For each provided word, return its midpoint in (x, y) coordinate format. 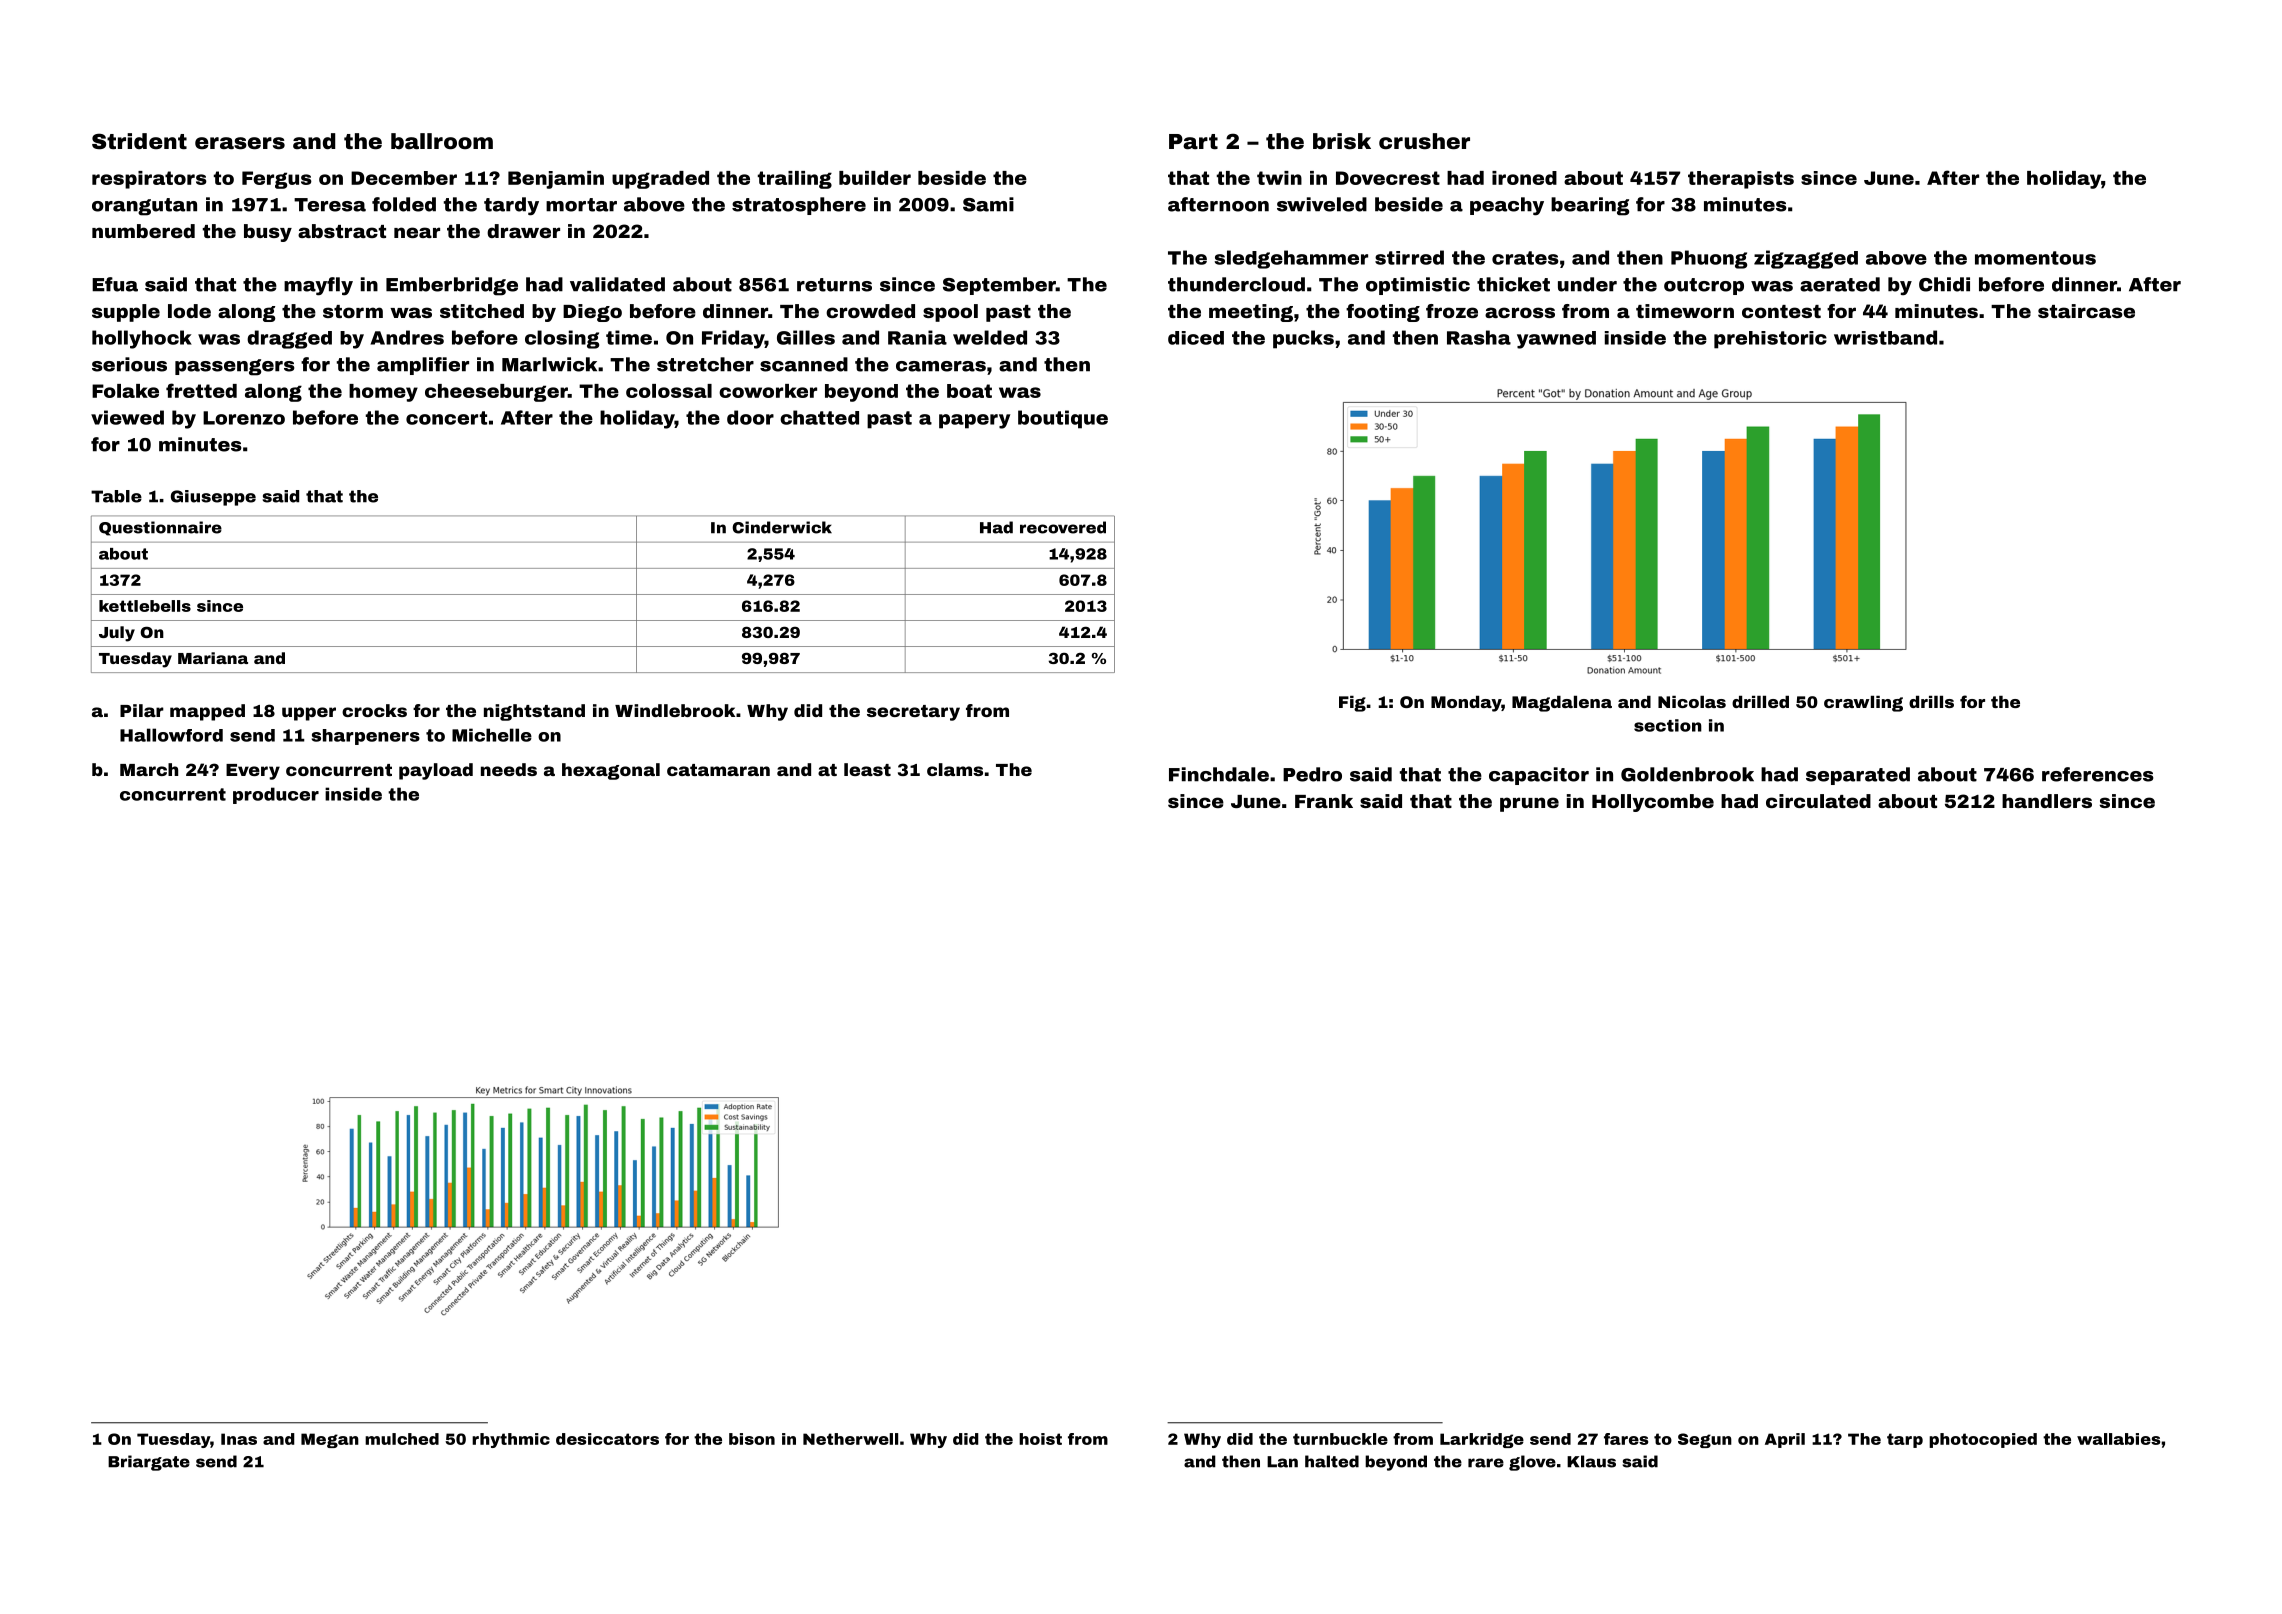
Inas (239, 1439)
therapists (1741, 180)
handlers (2047, 801)
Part (1193, 142)
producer (276, 795)
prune (1529, 804)
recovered (1063, 527)
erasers (240, 143)
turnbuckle (1340, 1439)
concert (446, 418)
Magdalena (1562, 704)
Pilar (142, 710)
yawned (1556, 340)
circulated (1818, 801)
